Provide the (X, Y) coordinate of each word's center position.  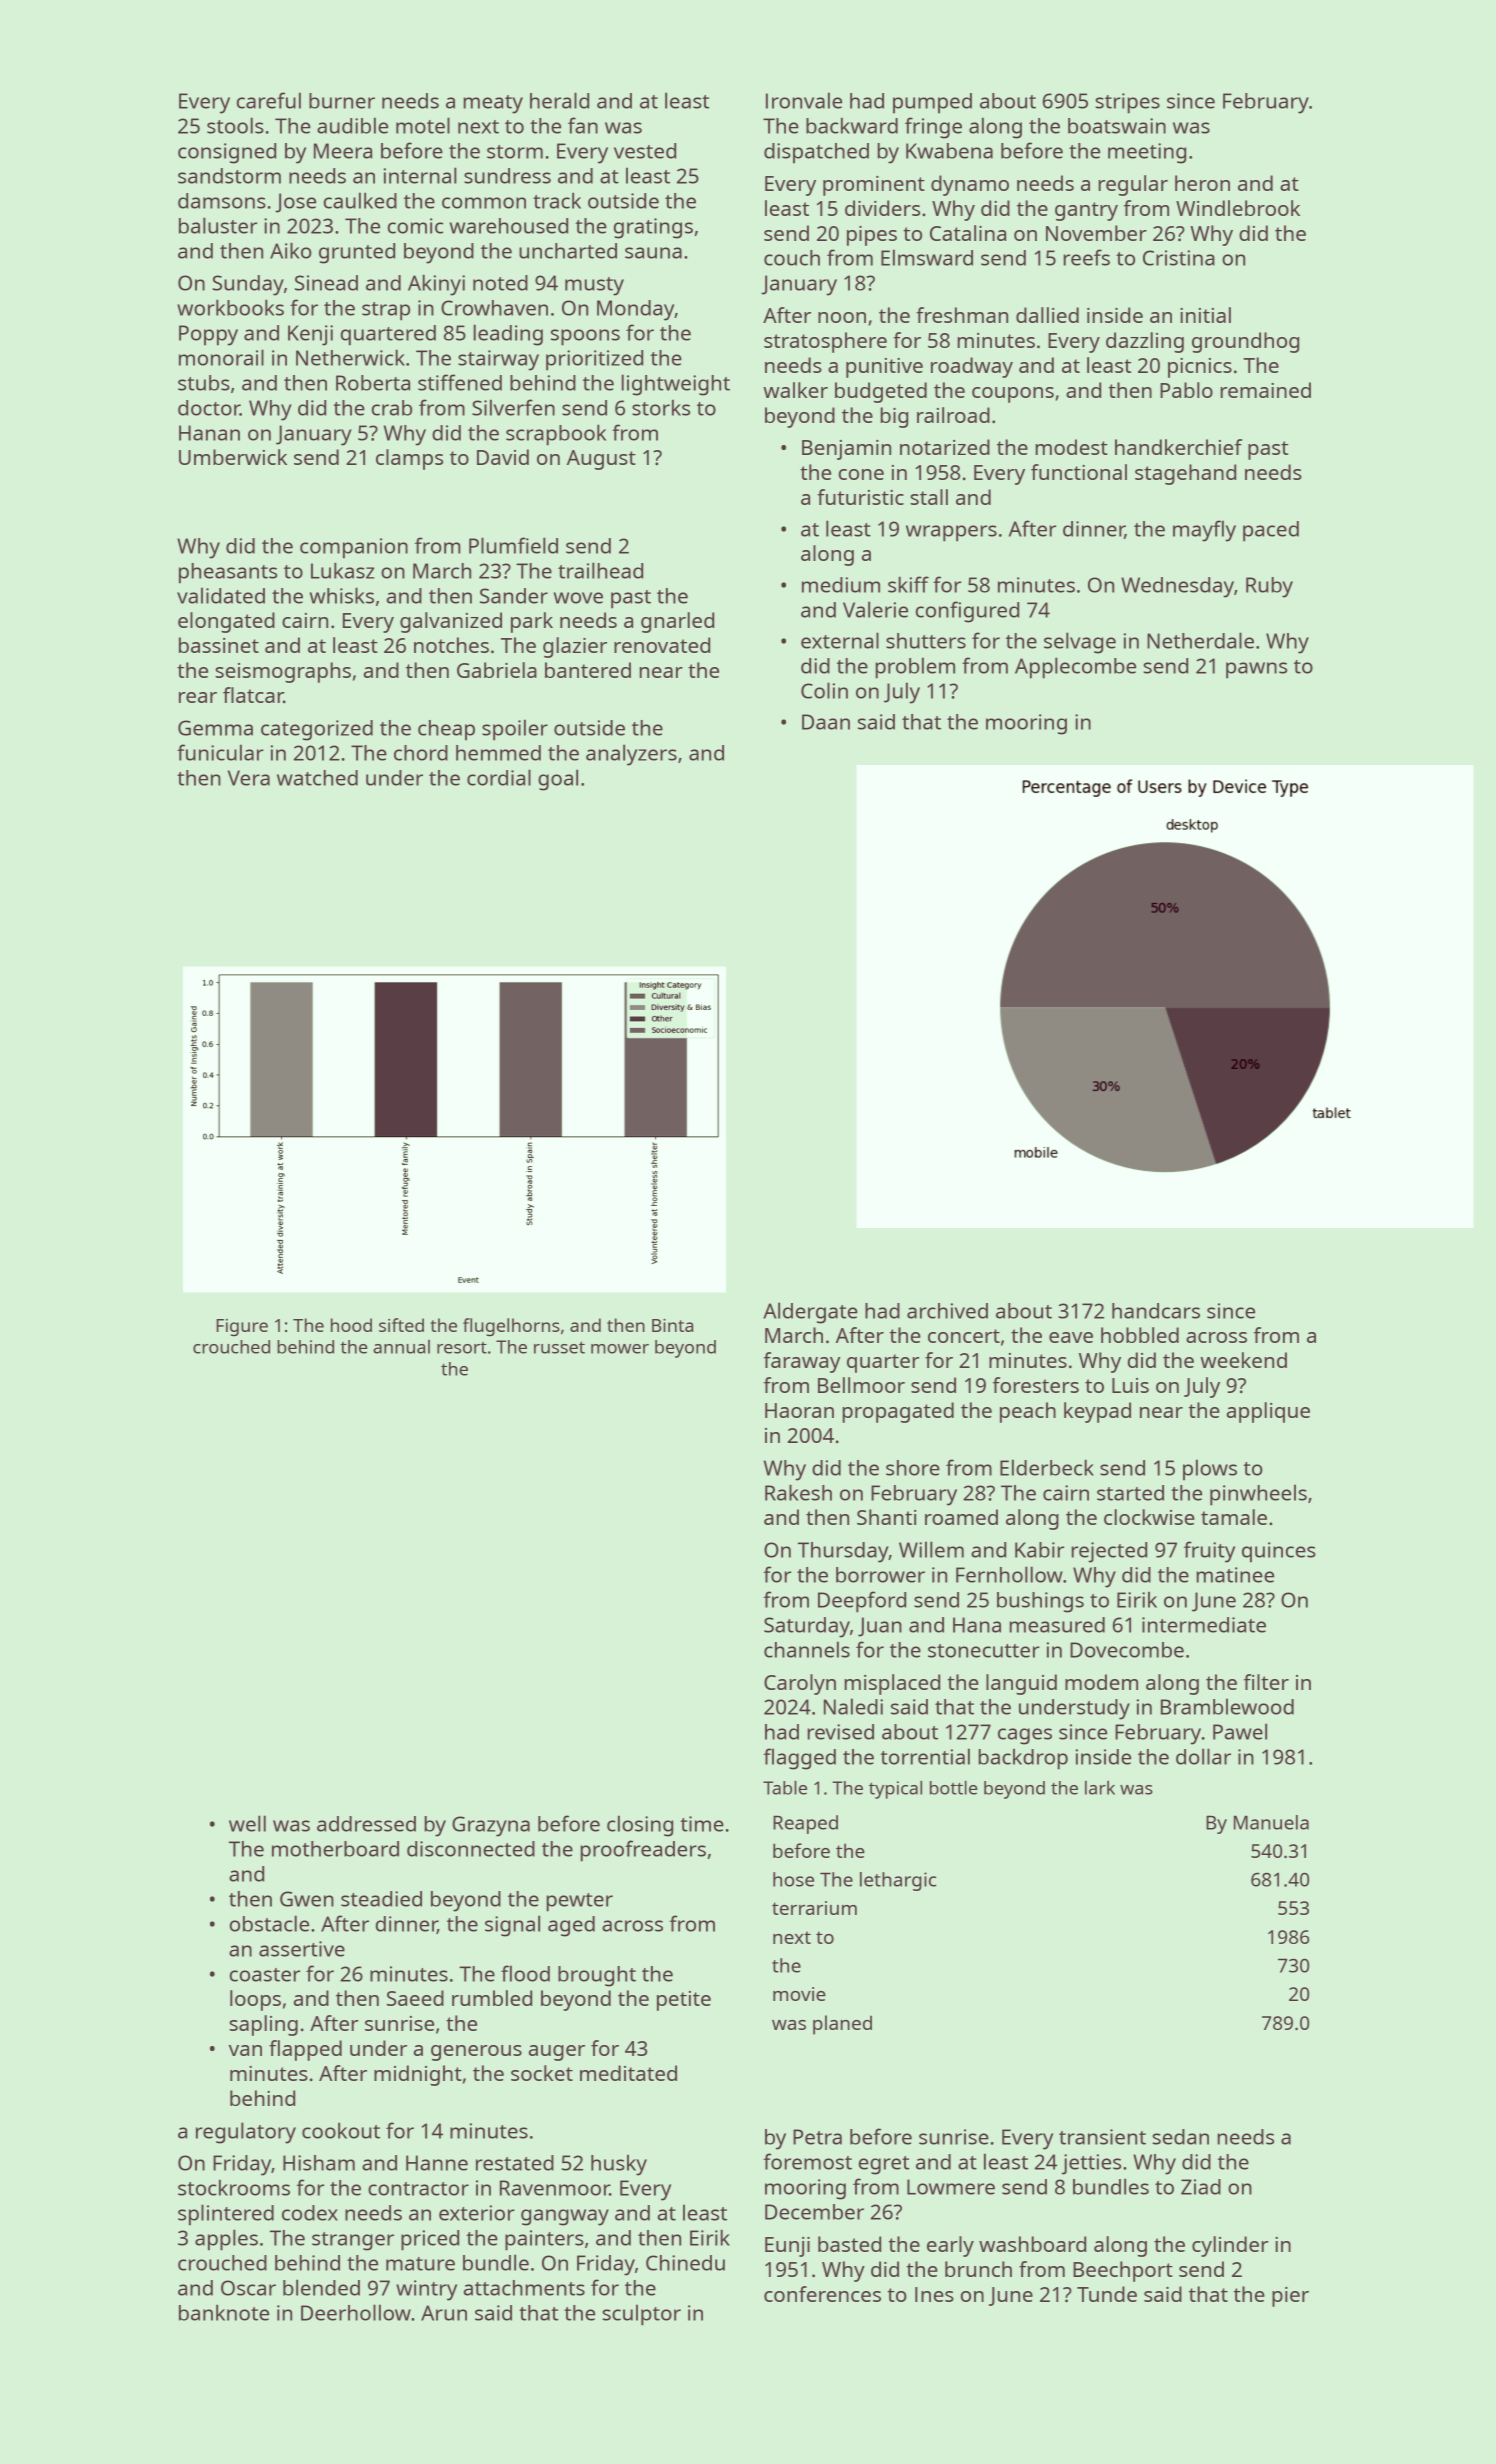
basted (849, 2244)
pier (1290, 2297)
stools (235, 125)
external (840, 640)
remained (1266, 390)
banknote (224, 2313)
